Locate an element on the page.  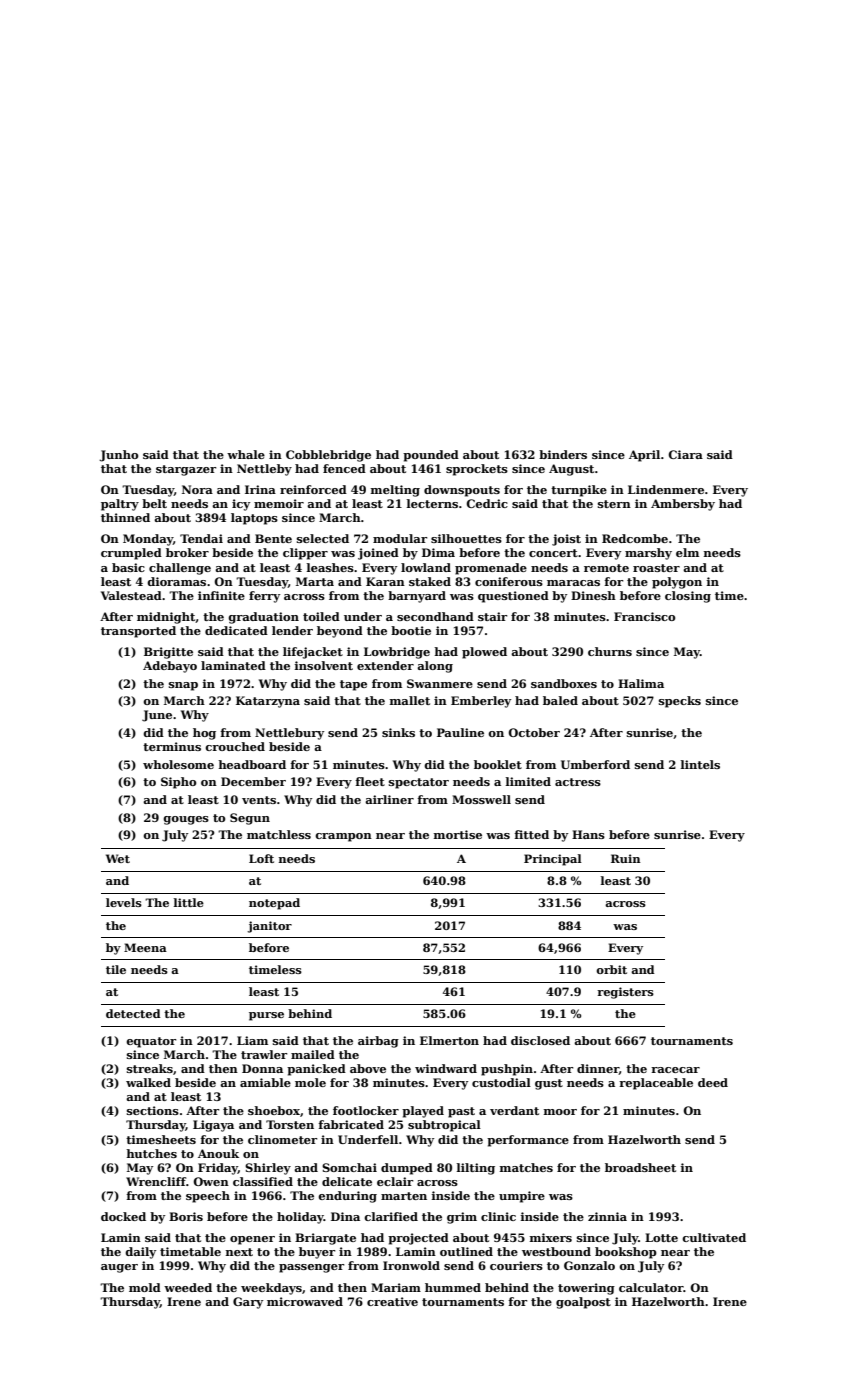
weekdays is located at coordinates (271, 1289).
